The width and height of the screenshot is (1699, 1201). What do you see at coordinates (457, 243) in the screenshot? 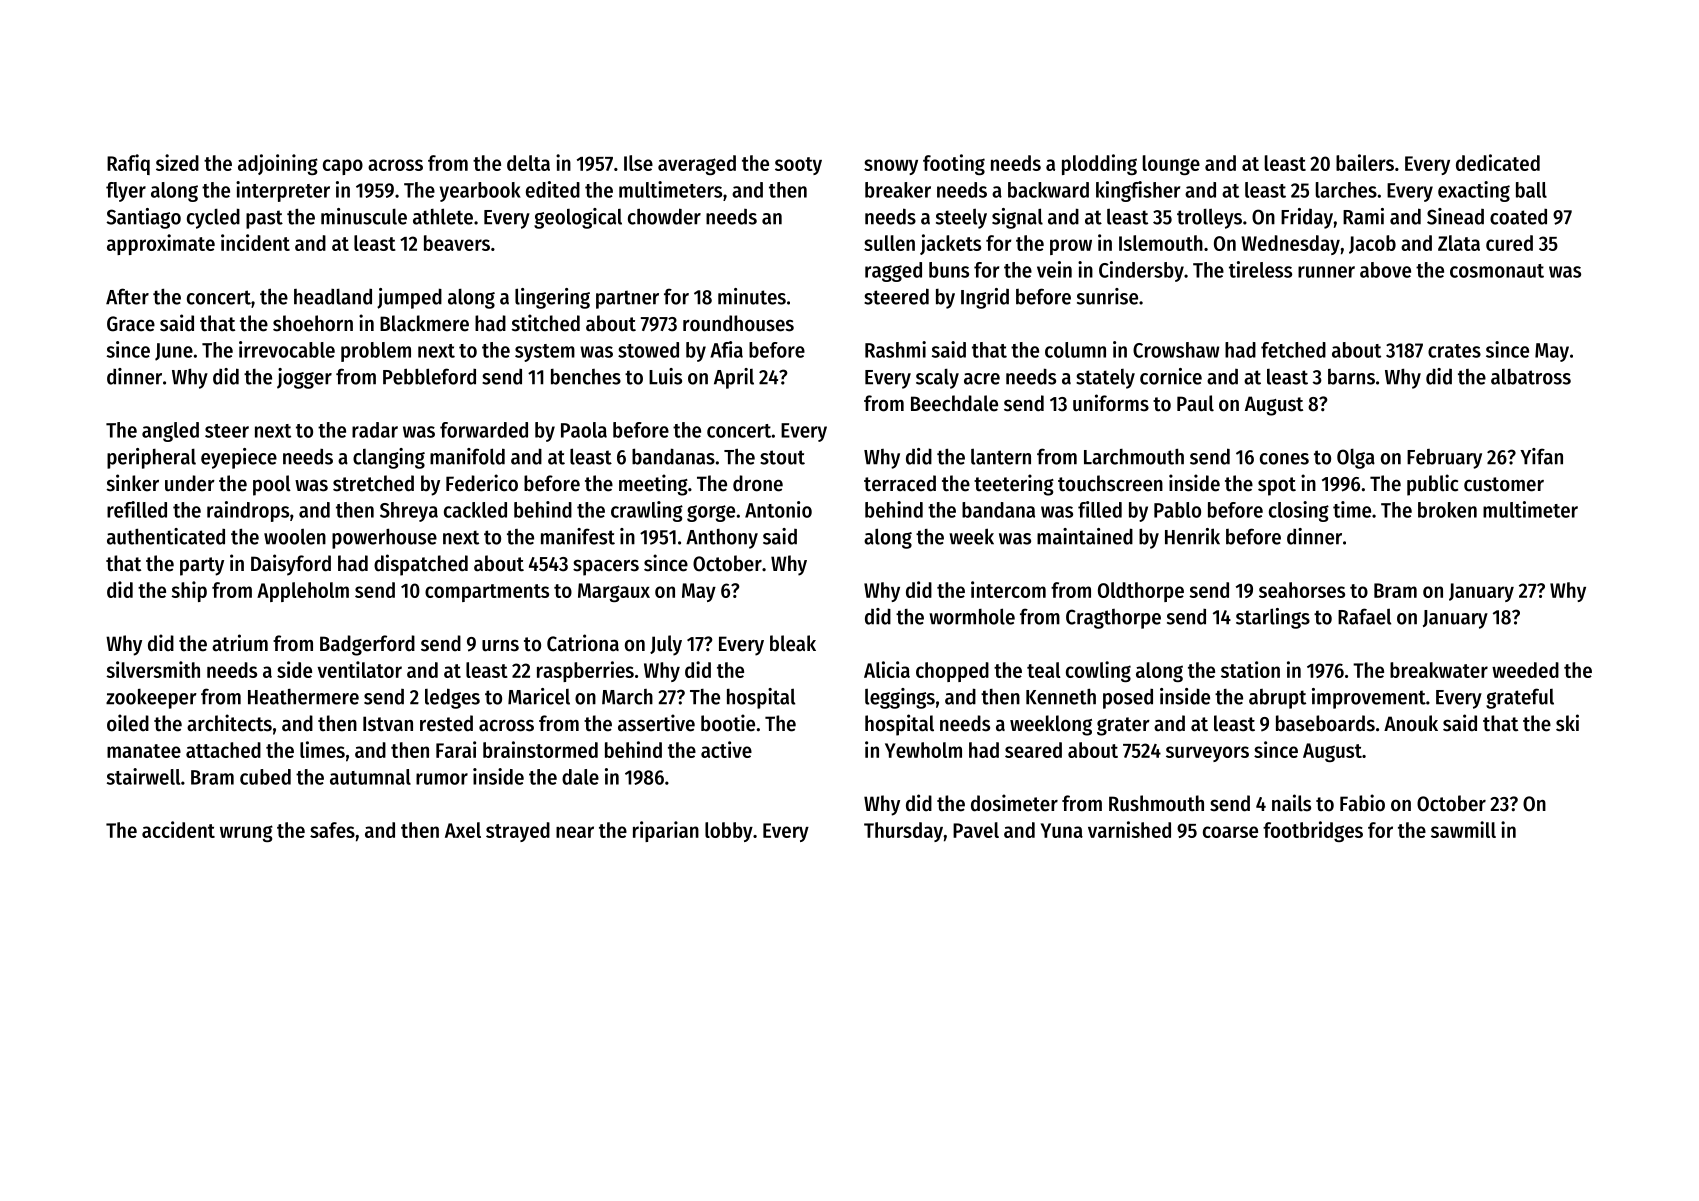
I see `beavers` at bounding box center [457, 243].
